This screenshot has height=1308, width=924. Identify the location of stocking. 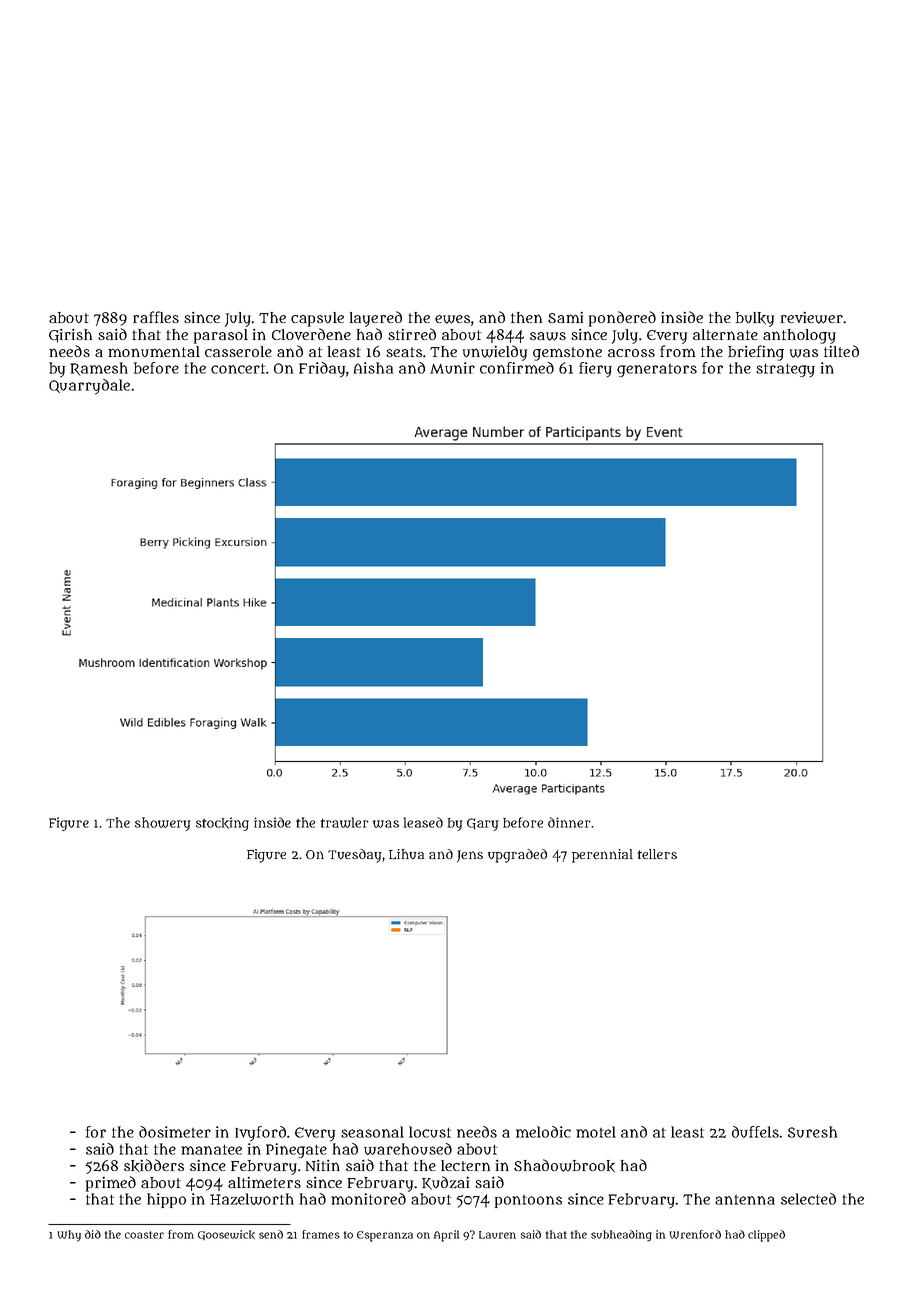
(222, 824).
